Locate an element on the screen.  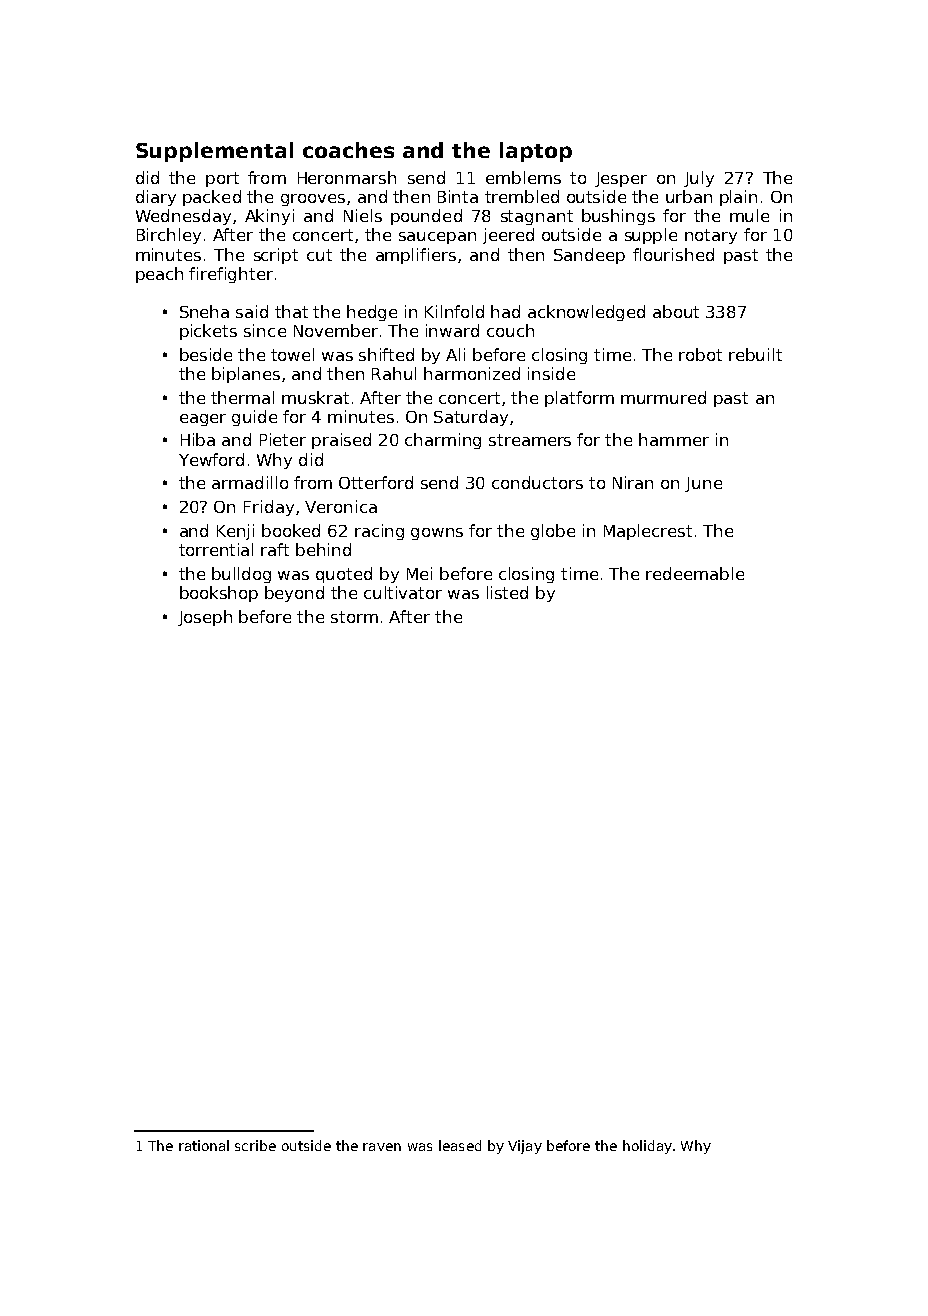
leased is located at coordinates (460, 1145).
